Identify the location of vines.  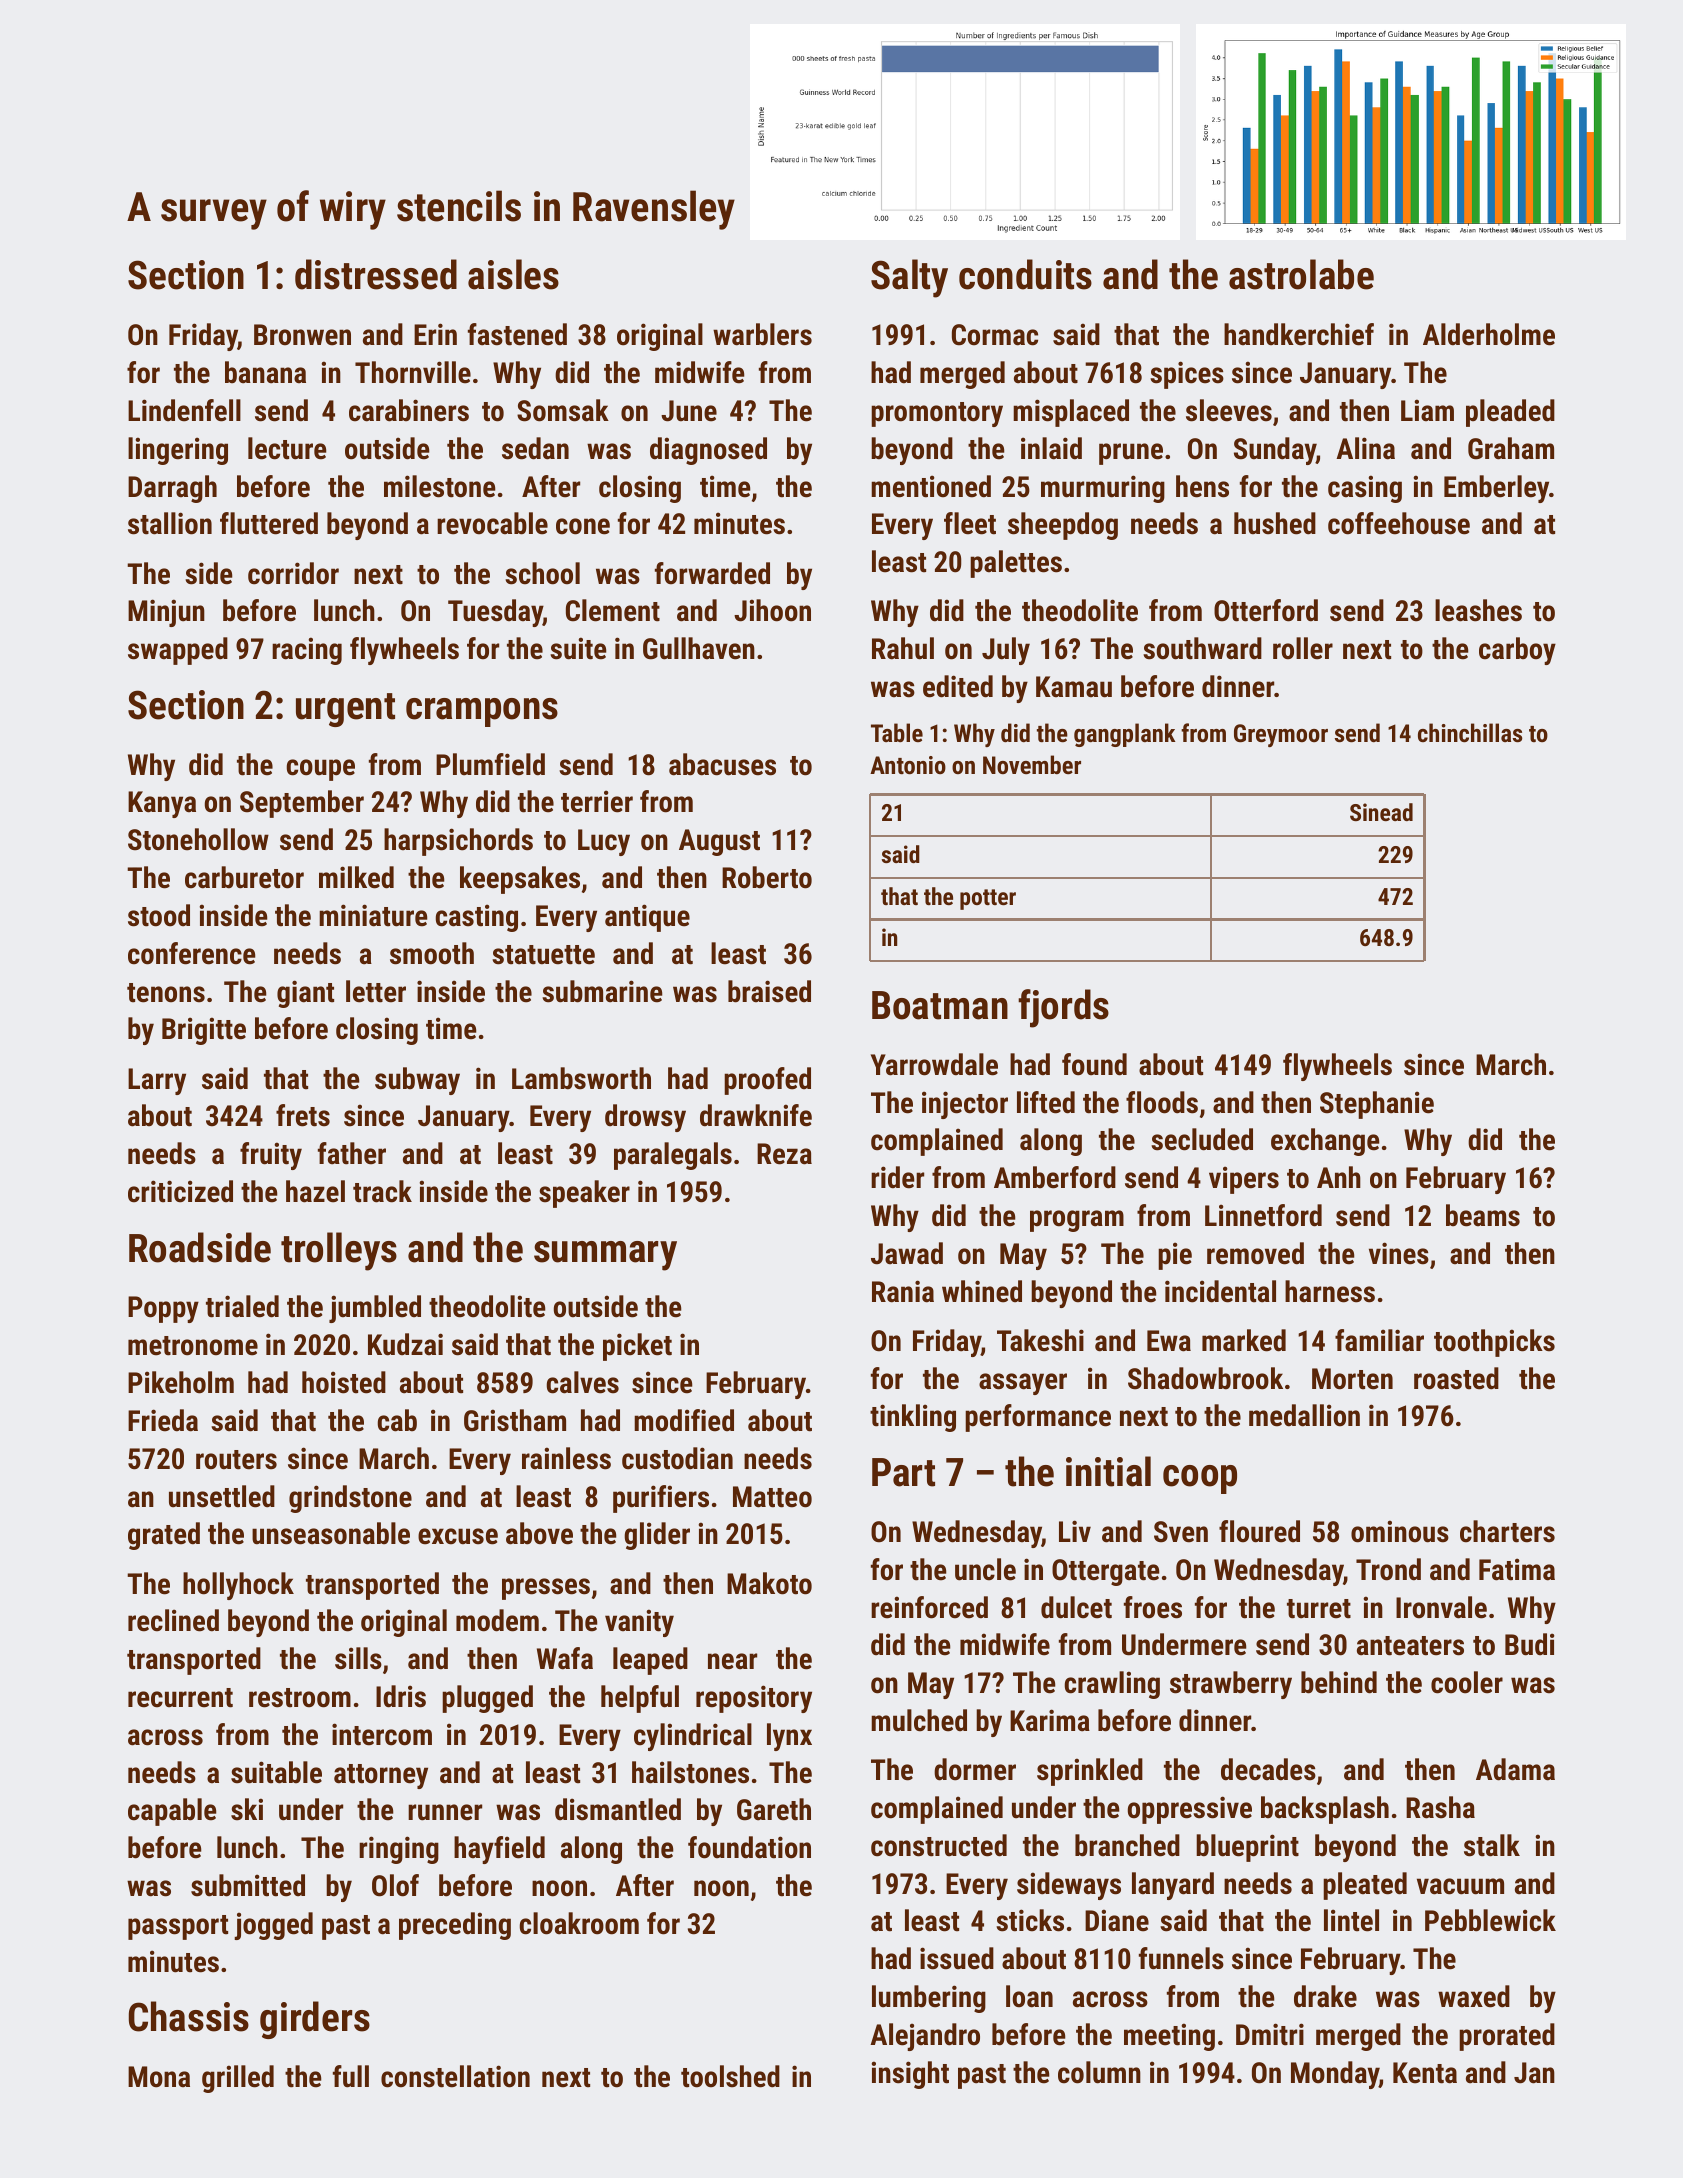
(1399, 1253).
